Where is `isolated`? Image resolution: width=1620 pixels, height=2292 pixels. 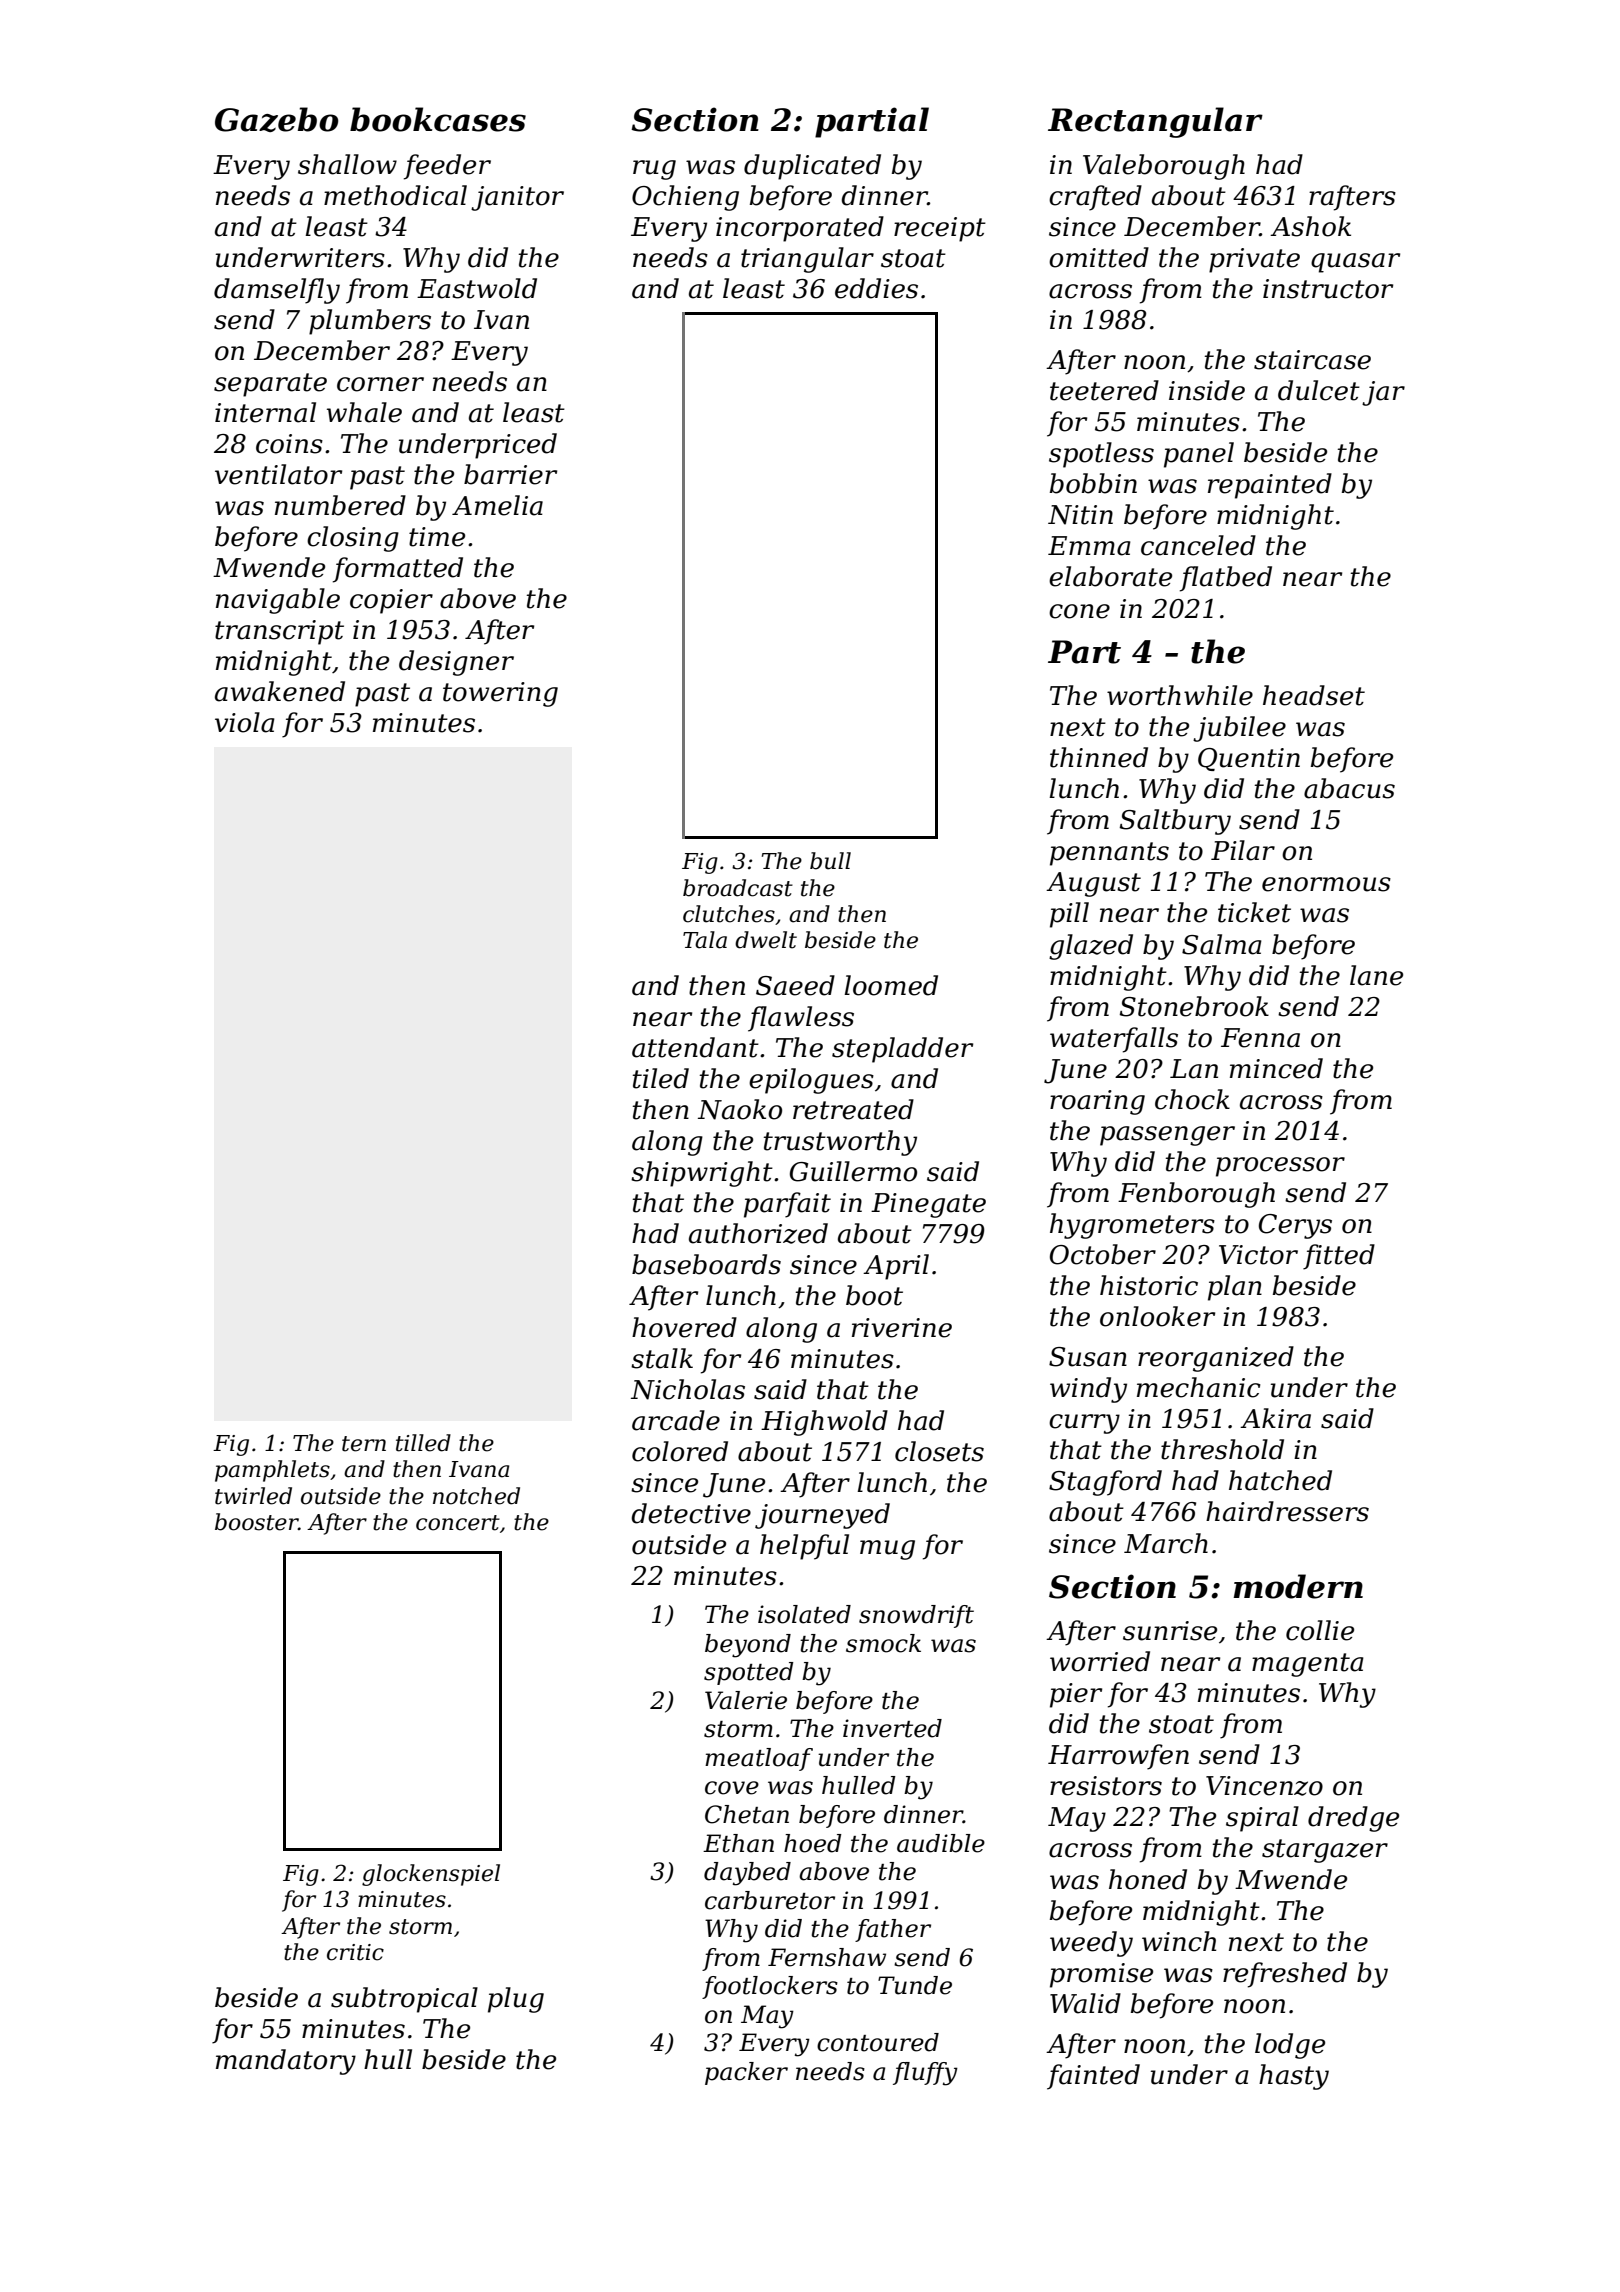 isolated is located at coordinates (804, 1614).
